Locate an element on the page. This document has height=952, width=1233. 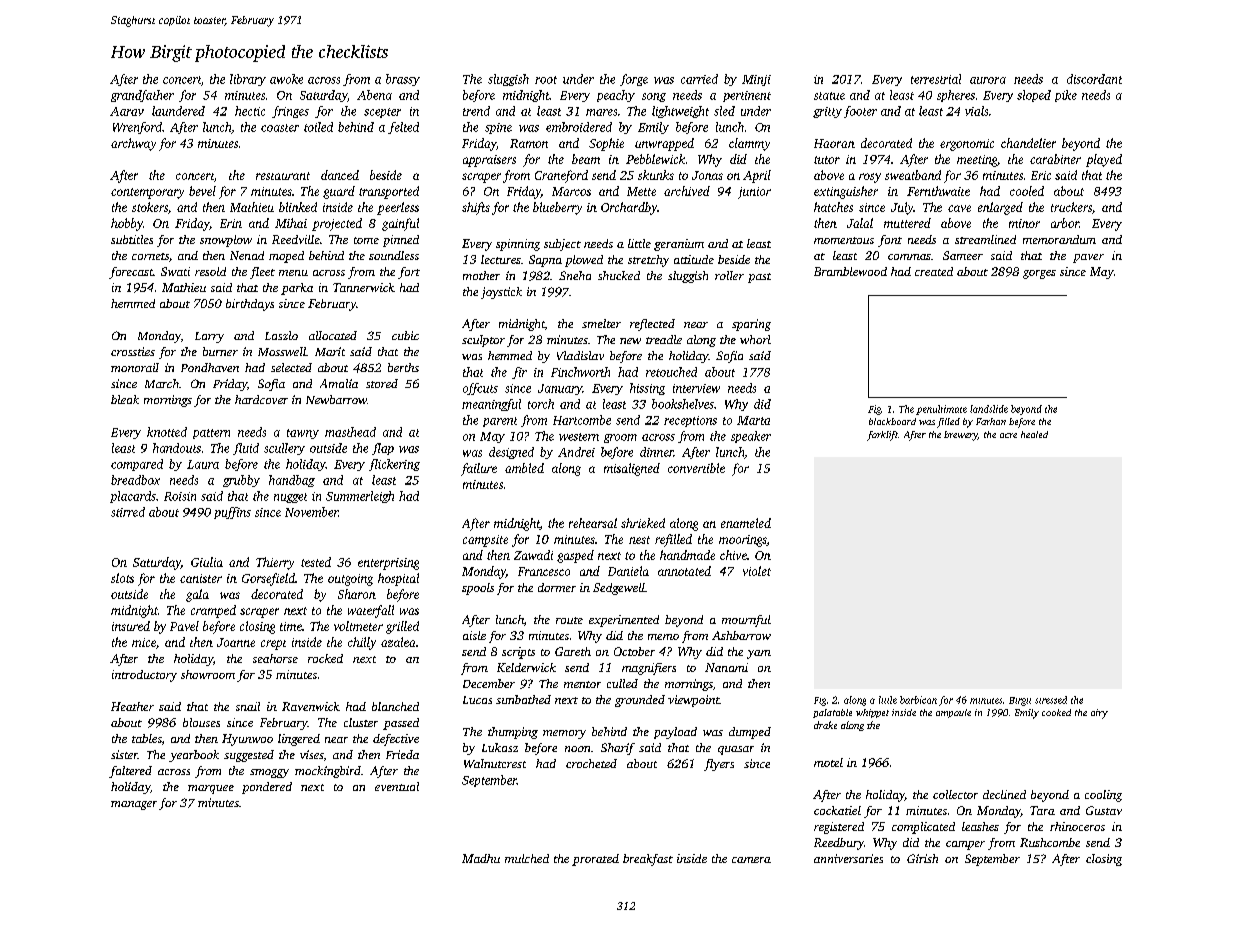
healed is located at coordinates (1034, 434).
